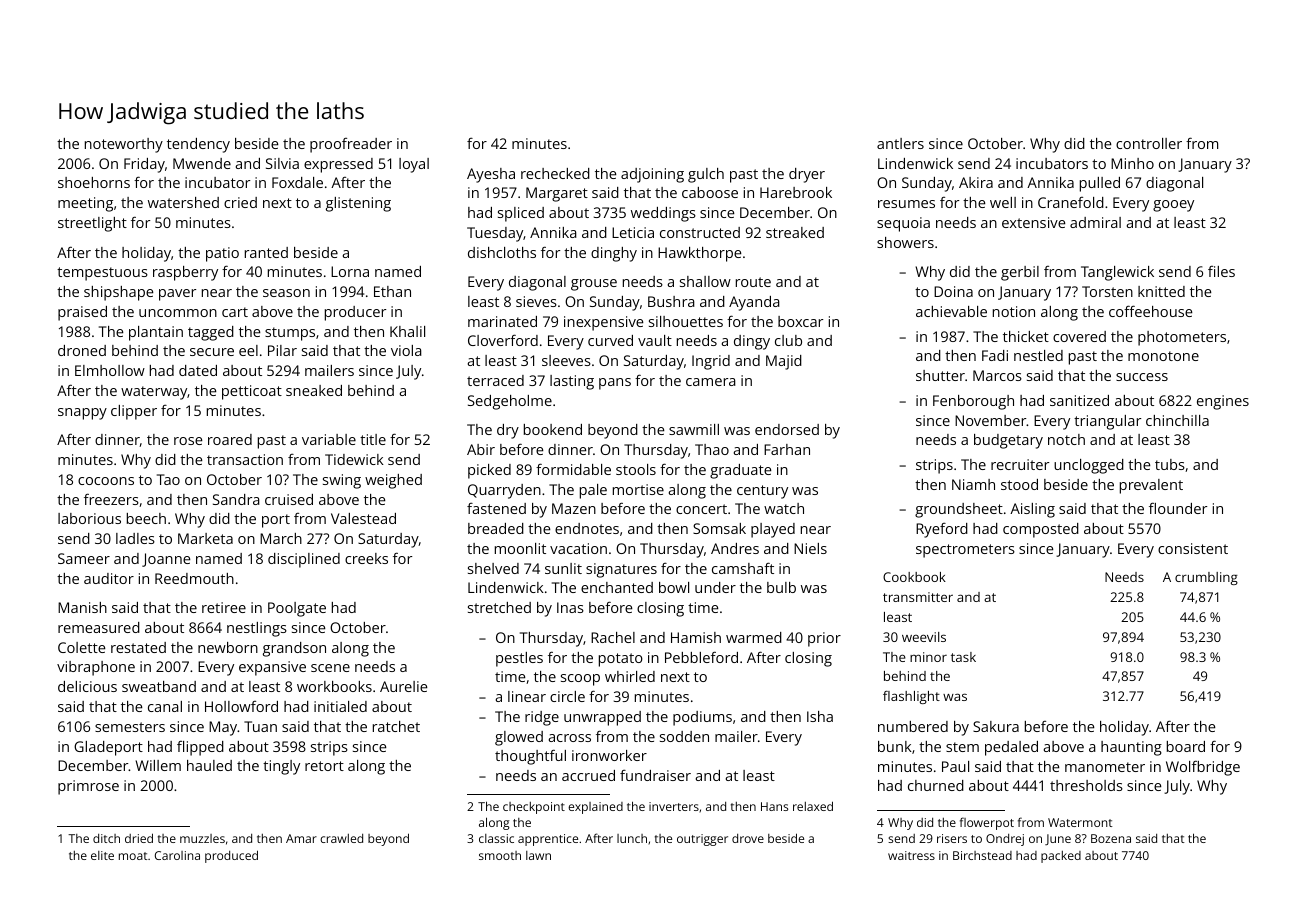 The height and width of the screenshot is (924, 1308). What do you see at coordinates (130, 727) in the screenshot?
I see `semesters` at bounding box center [130, 727].
